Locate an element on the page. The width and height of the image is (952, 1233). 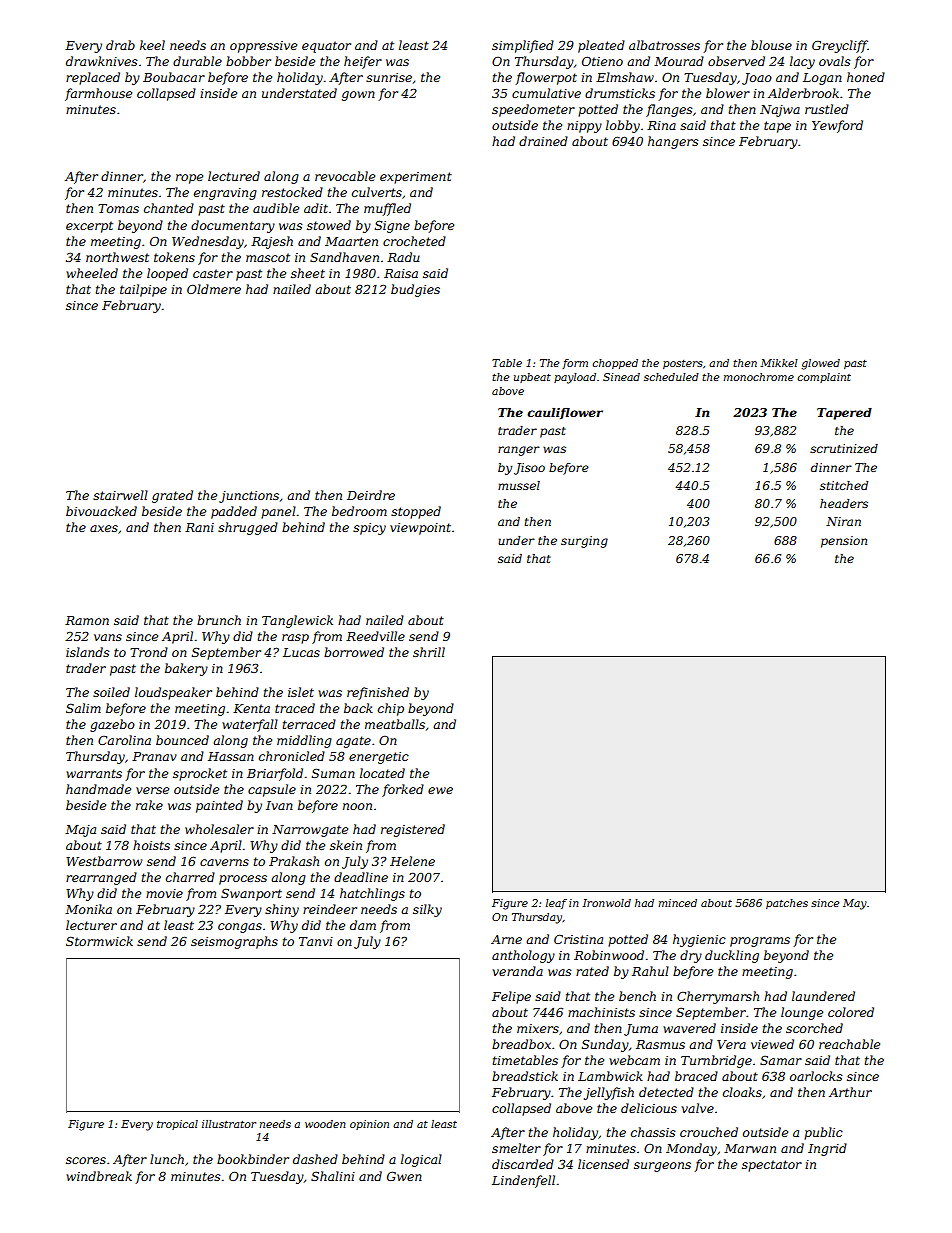
bobber is located at coordinates (248, 61).
